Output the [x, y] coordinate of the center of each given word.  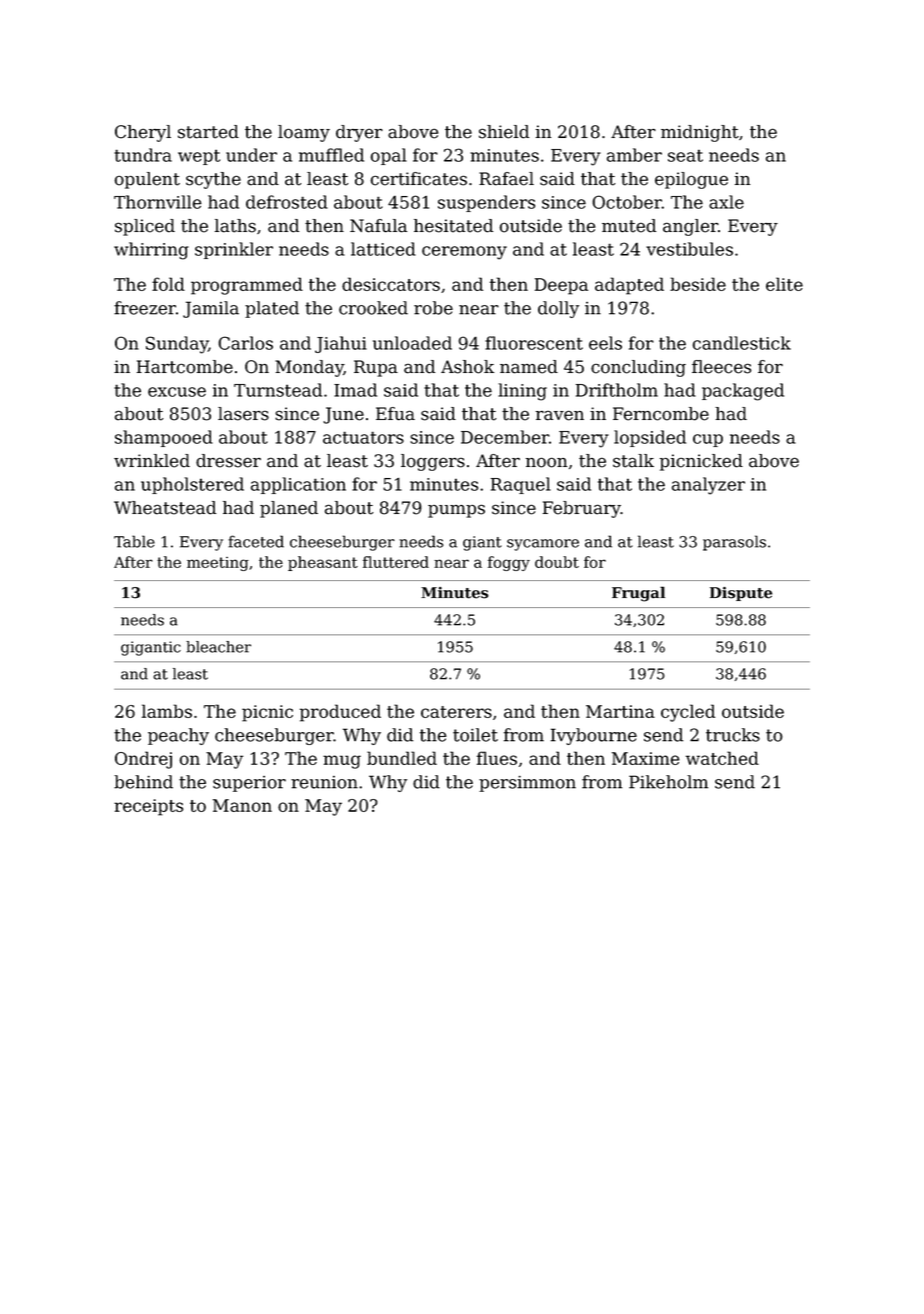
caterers [456, 712]
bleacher [218, 647]
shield [504, 132]
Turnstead [278, 390]
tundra [143, 155]
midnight [700, 133]
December [505, 437]
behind [143, 782]
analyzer [708, 486]
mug [342, 762]
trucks [733, 735]
